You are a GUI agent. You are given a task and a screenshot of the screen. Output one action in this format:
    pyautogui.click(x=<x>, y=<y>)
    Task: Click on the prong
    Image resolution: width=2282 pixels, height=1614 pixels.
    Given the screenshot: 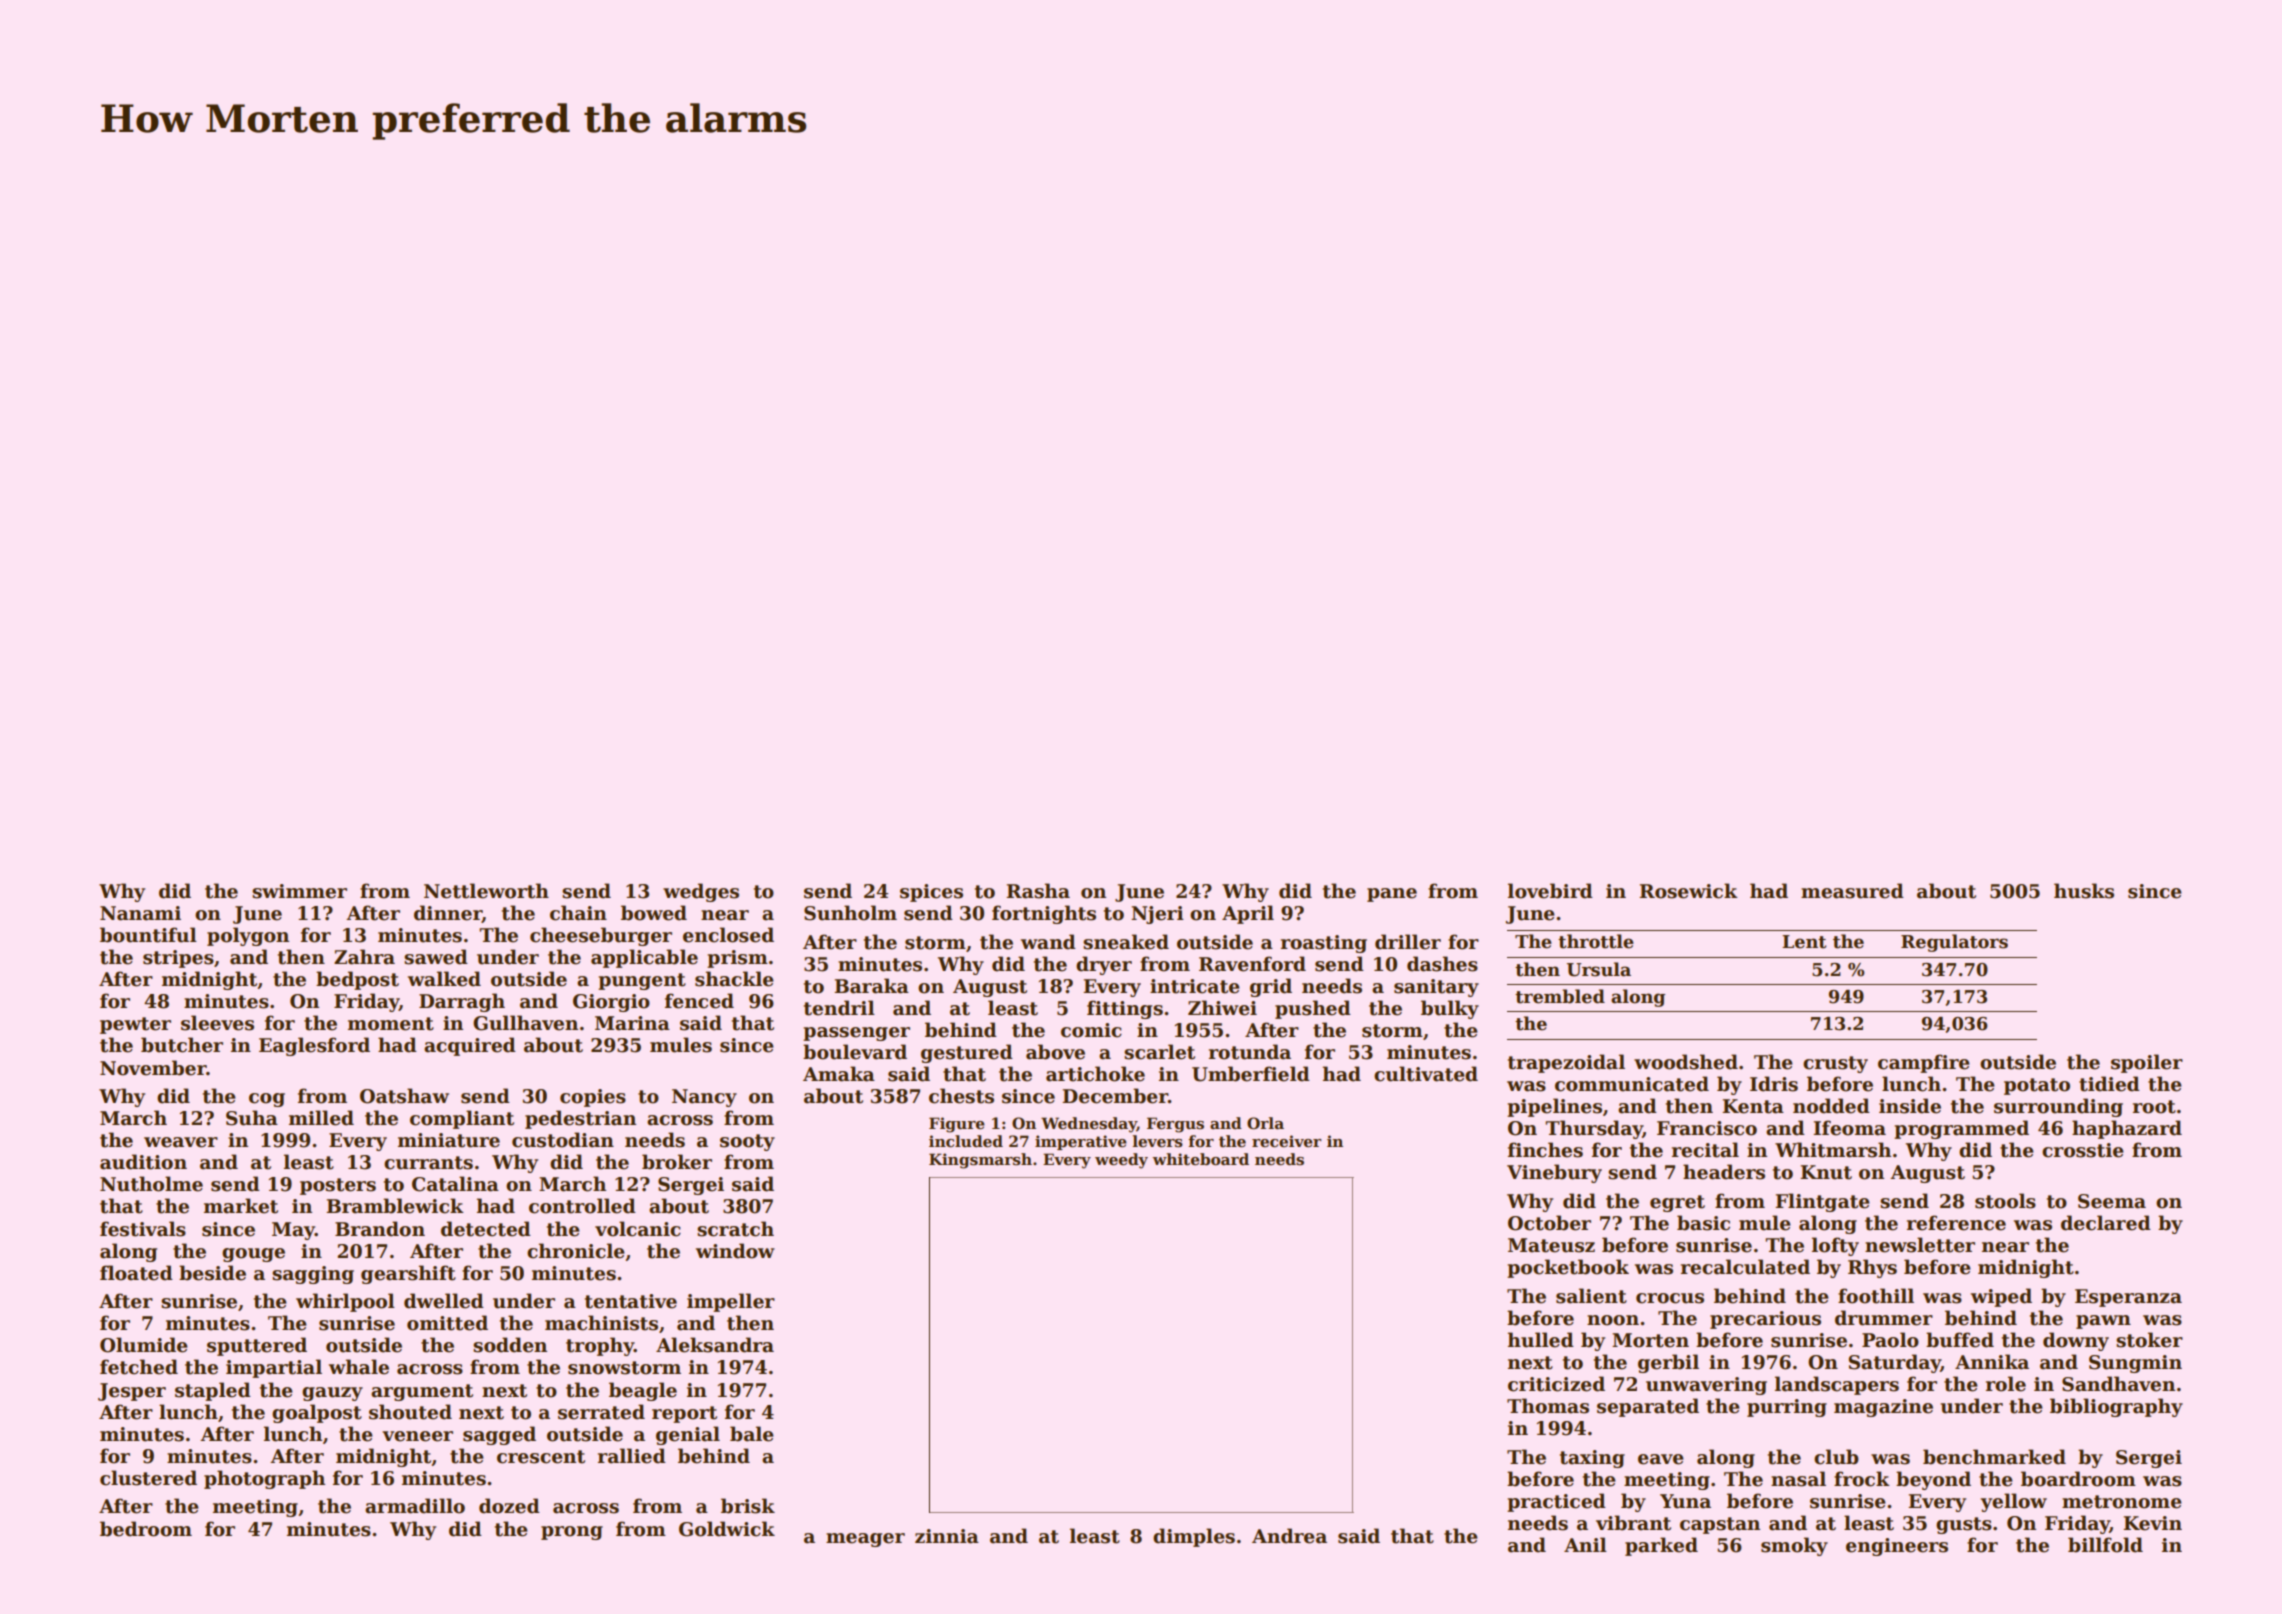 What is the action you would take?
    pyautogui.click(x=572, y=1533)
